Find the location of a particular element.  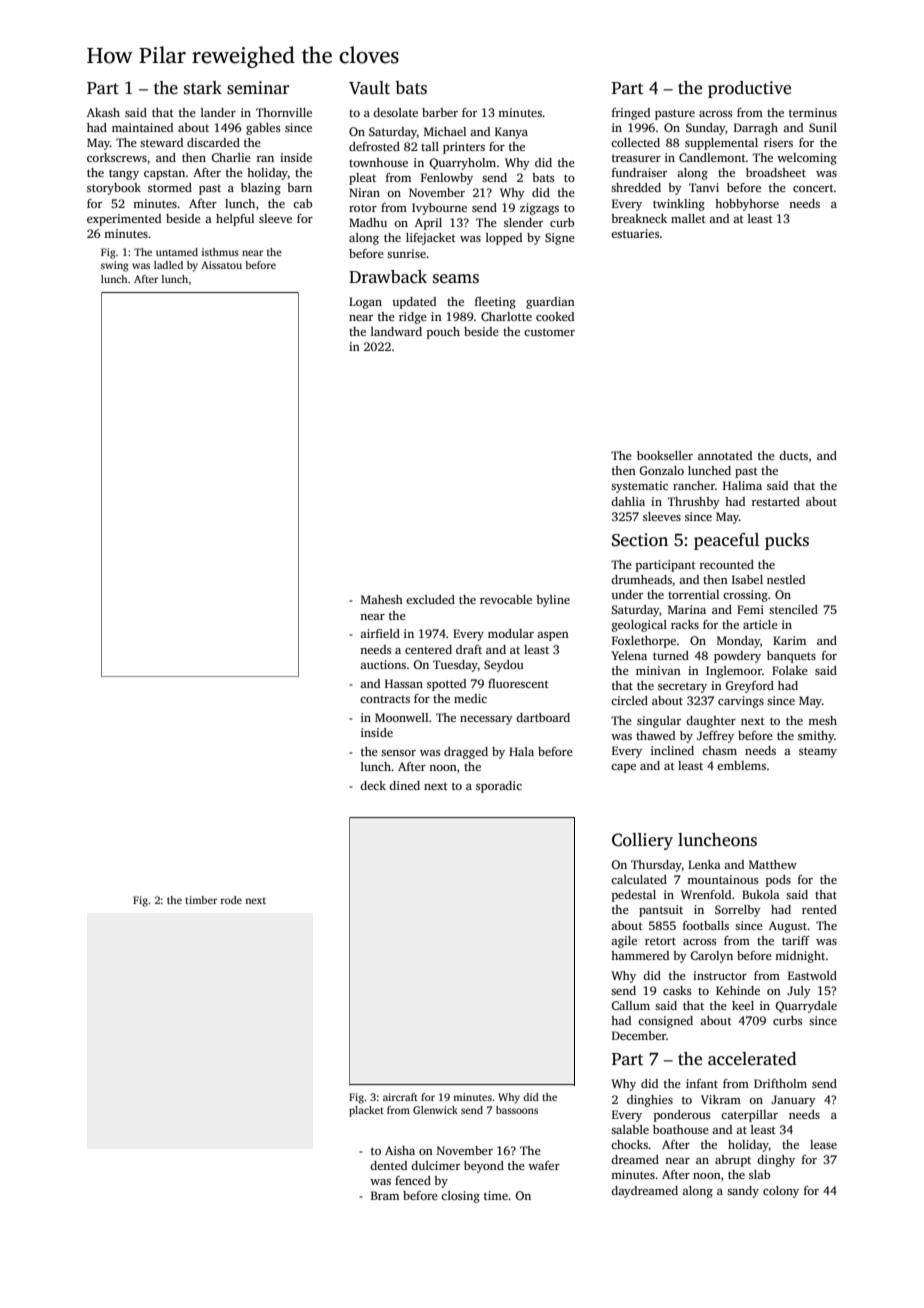

timber is located at coordinates (201, 900).
